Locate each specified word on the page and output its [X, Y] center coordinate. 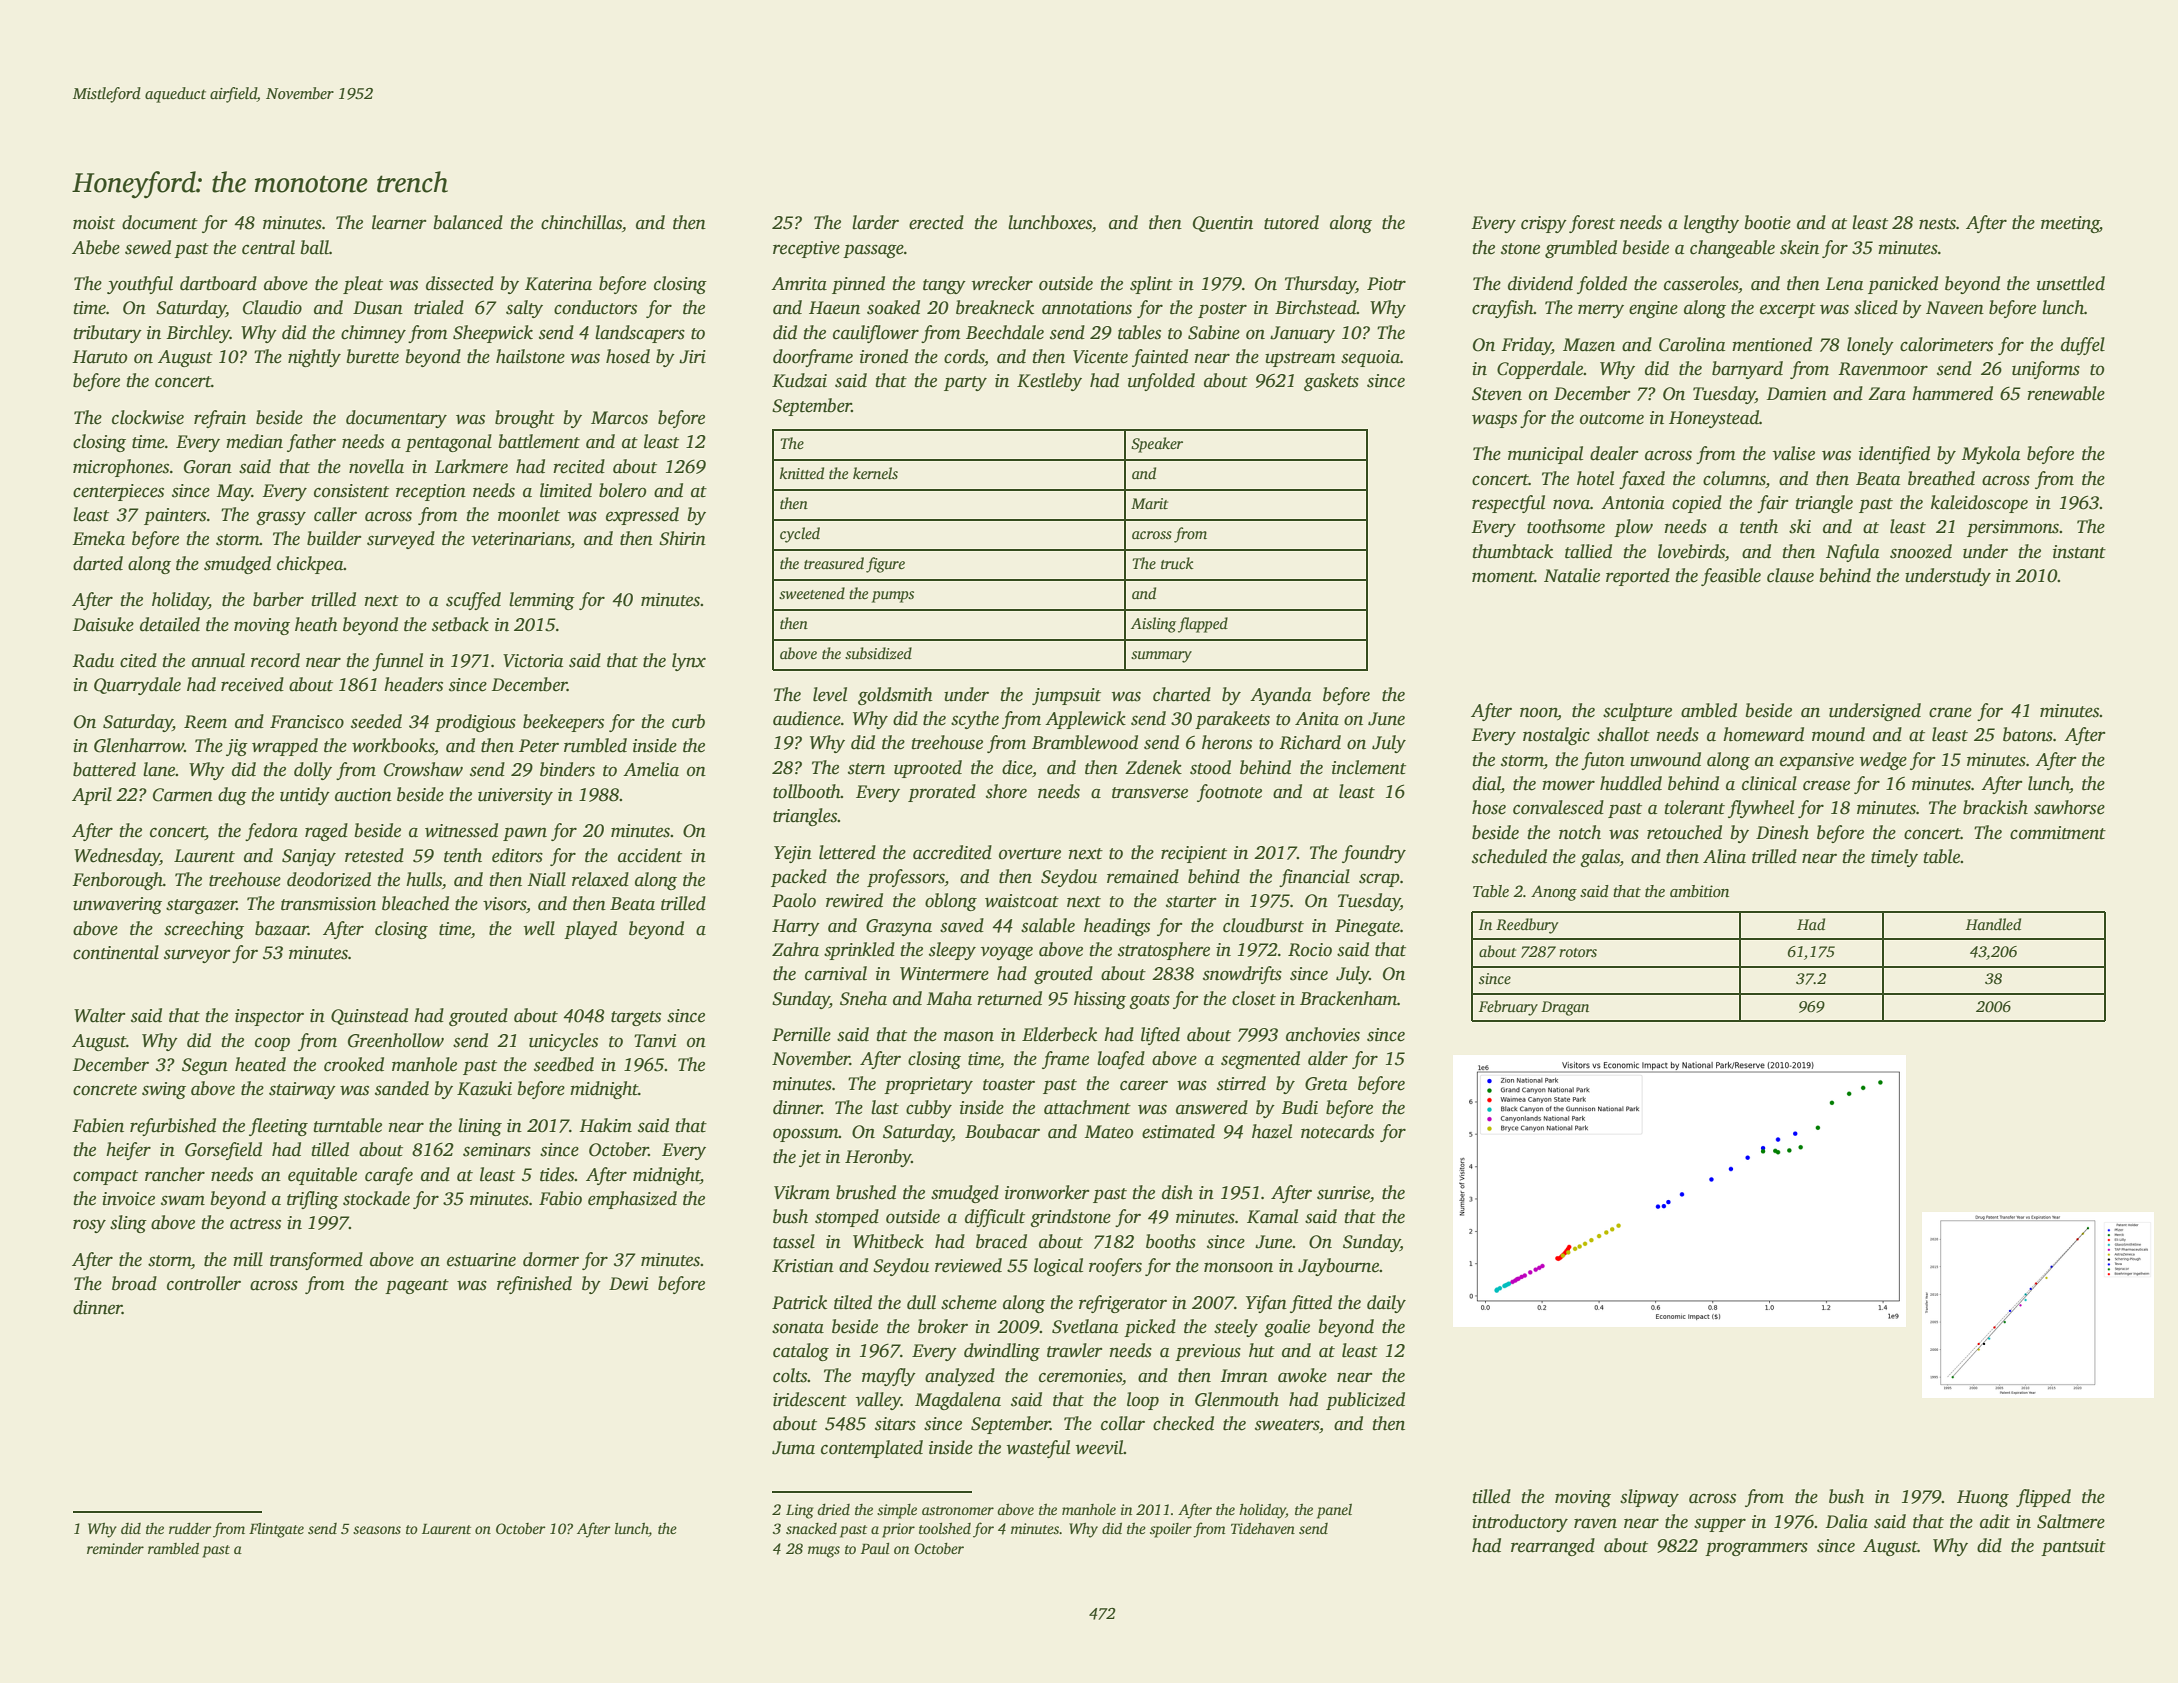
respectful [1508, 504]
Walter [100, 1015]
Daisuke [103, 624]
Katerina [558, 284]
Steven [1497, 394]
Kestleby [1049, 382]
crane [1950, 712]
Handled [1993, 924]
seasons [377, 1530]
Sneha [863, 998]
